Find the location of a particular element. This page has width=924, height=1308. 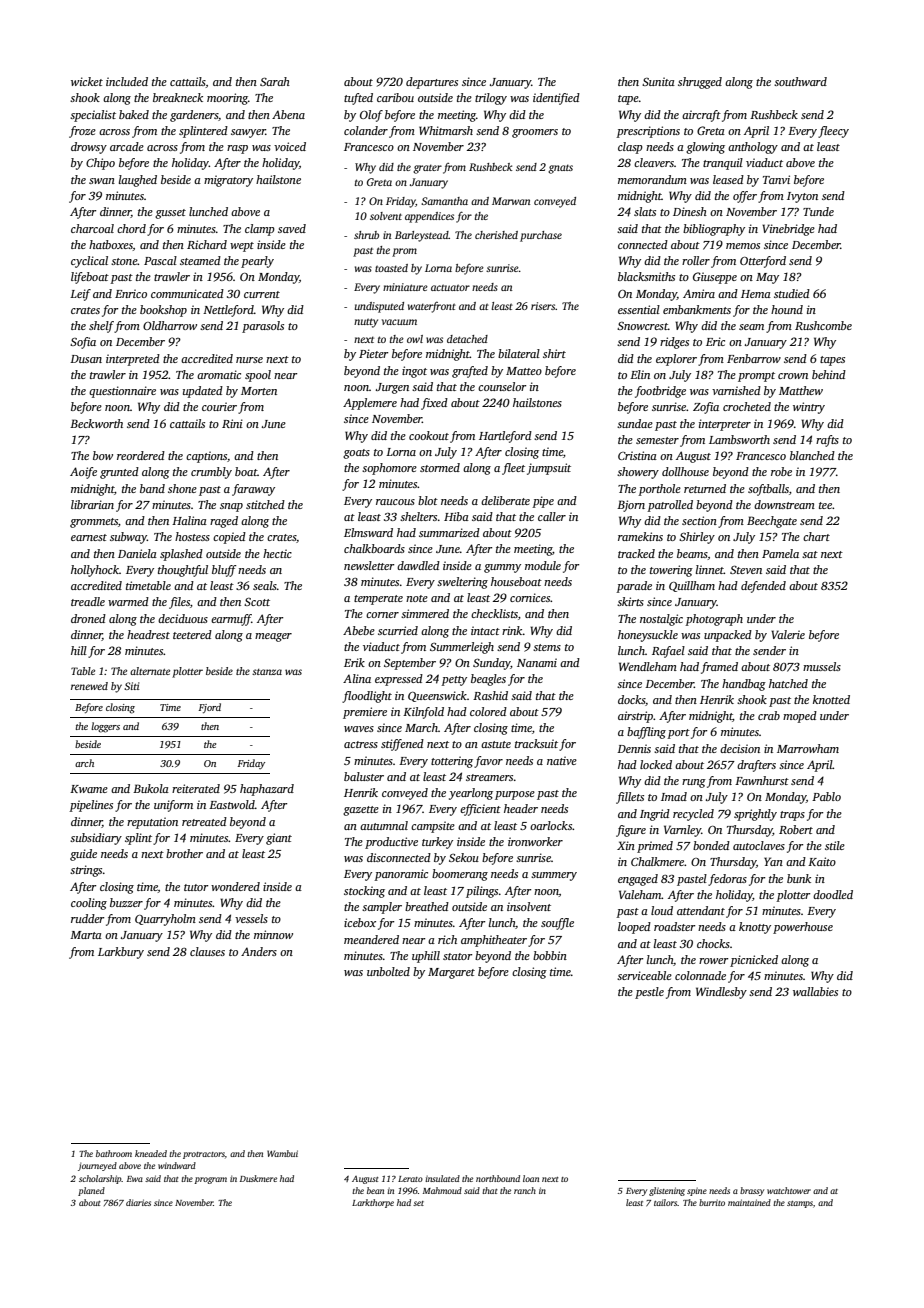

Duskmere is located at coordinates (258, 1178).
